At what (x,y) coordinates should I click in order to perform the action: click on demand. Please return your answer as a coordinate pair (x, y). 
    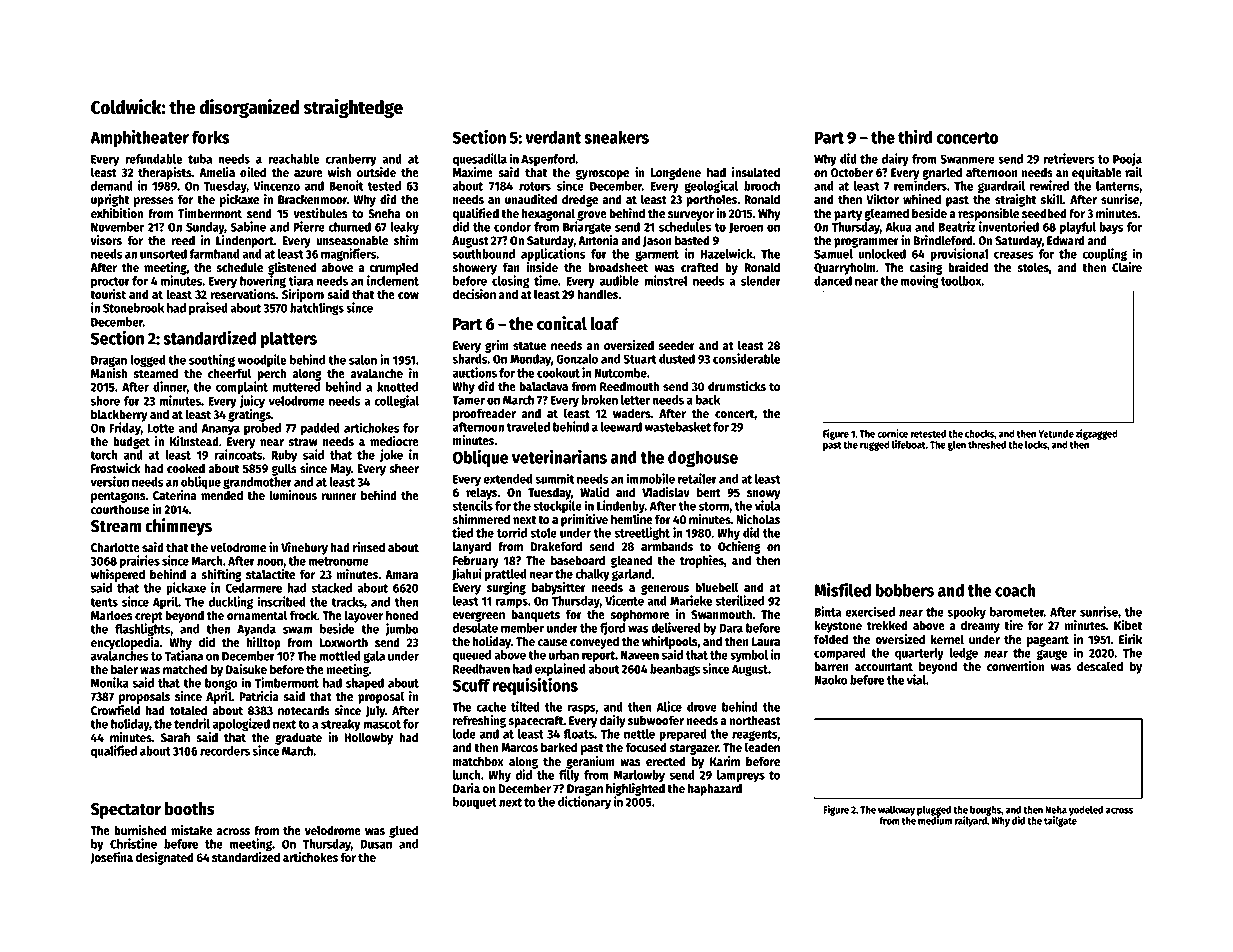
    Looking at the image, I should click on (112, 186).
